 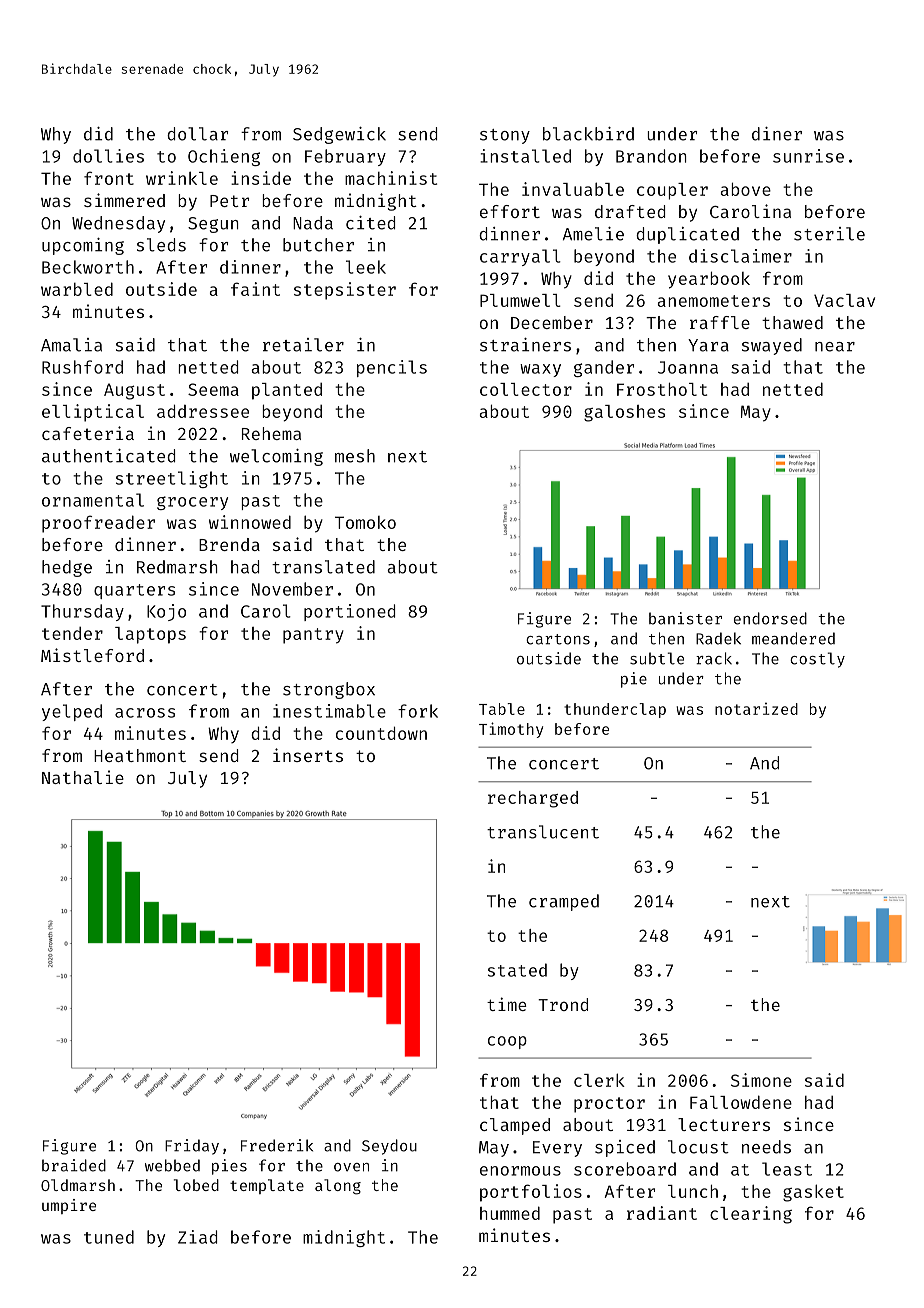 I want to click on faint, so click(x=255, y=289).
